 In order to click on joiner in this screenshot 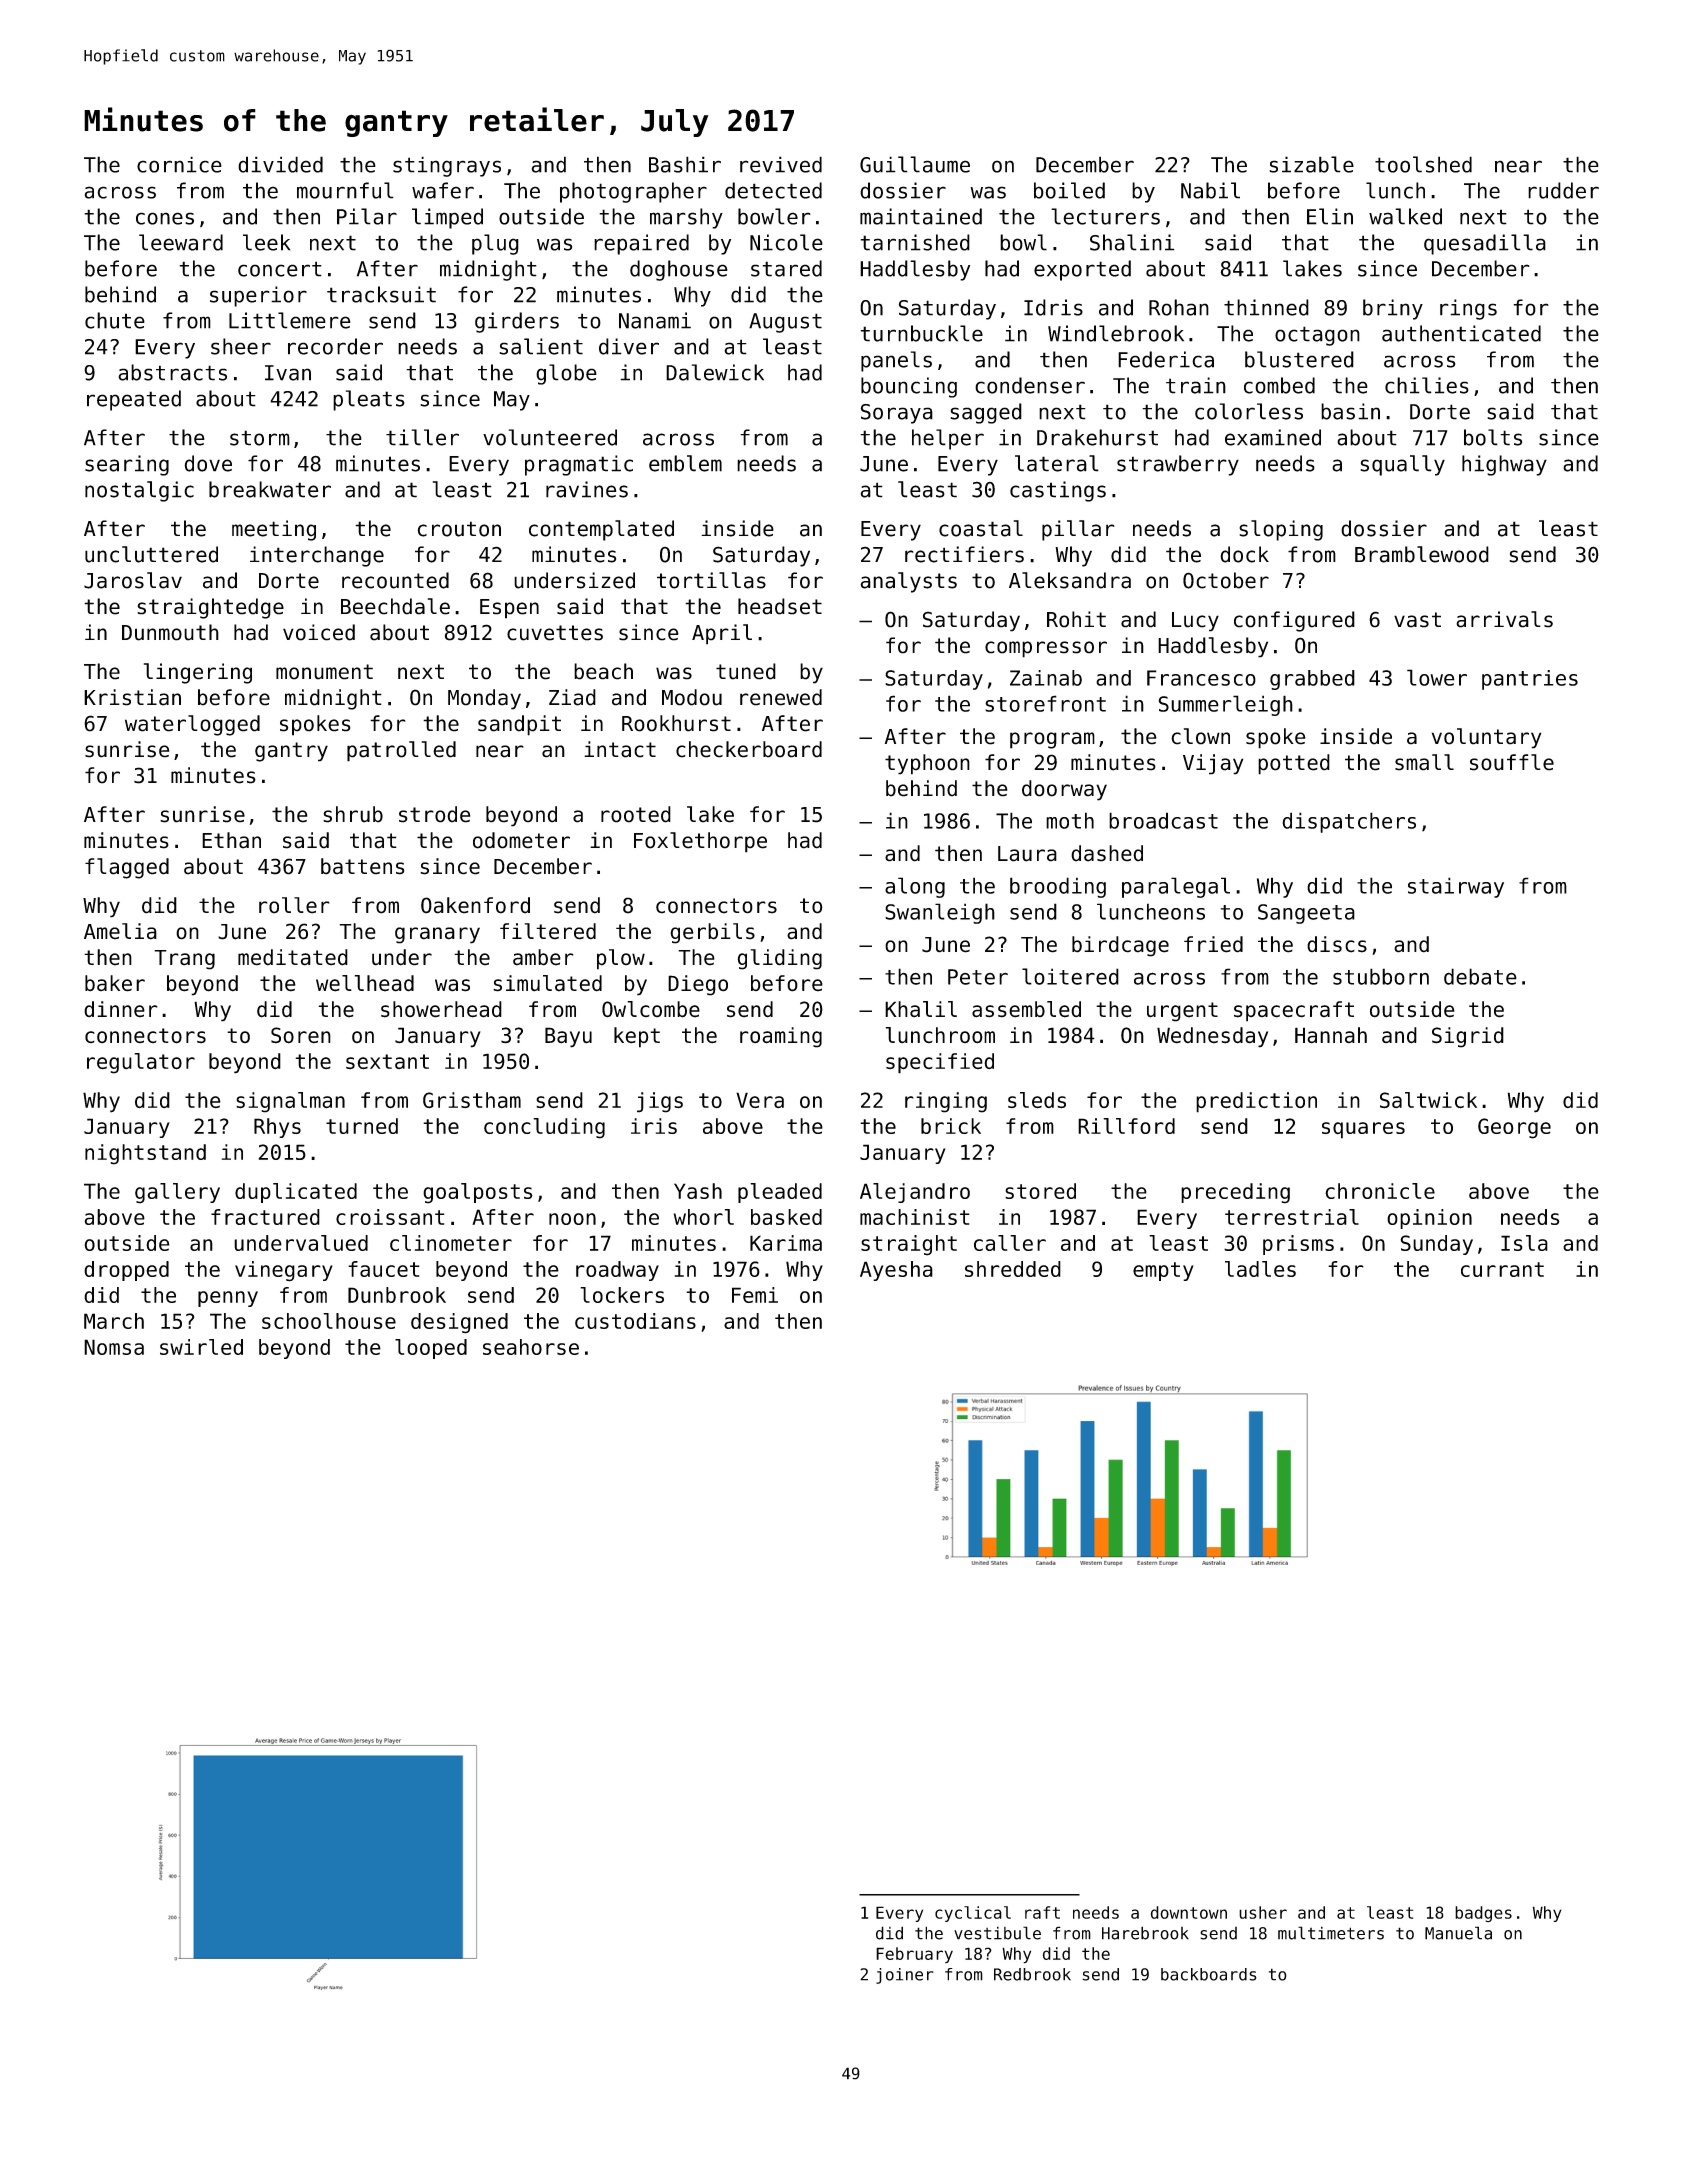, I will do `click(905, 1976)`.
